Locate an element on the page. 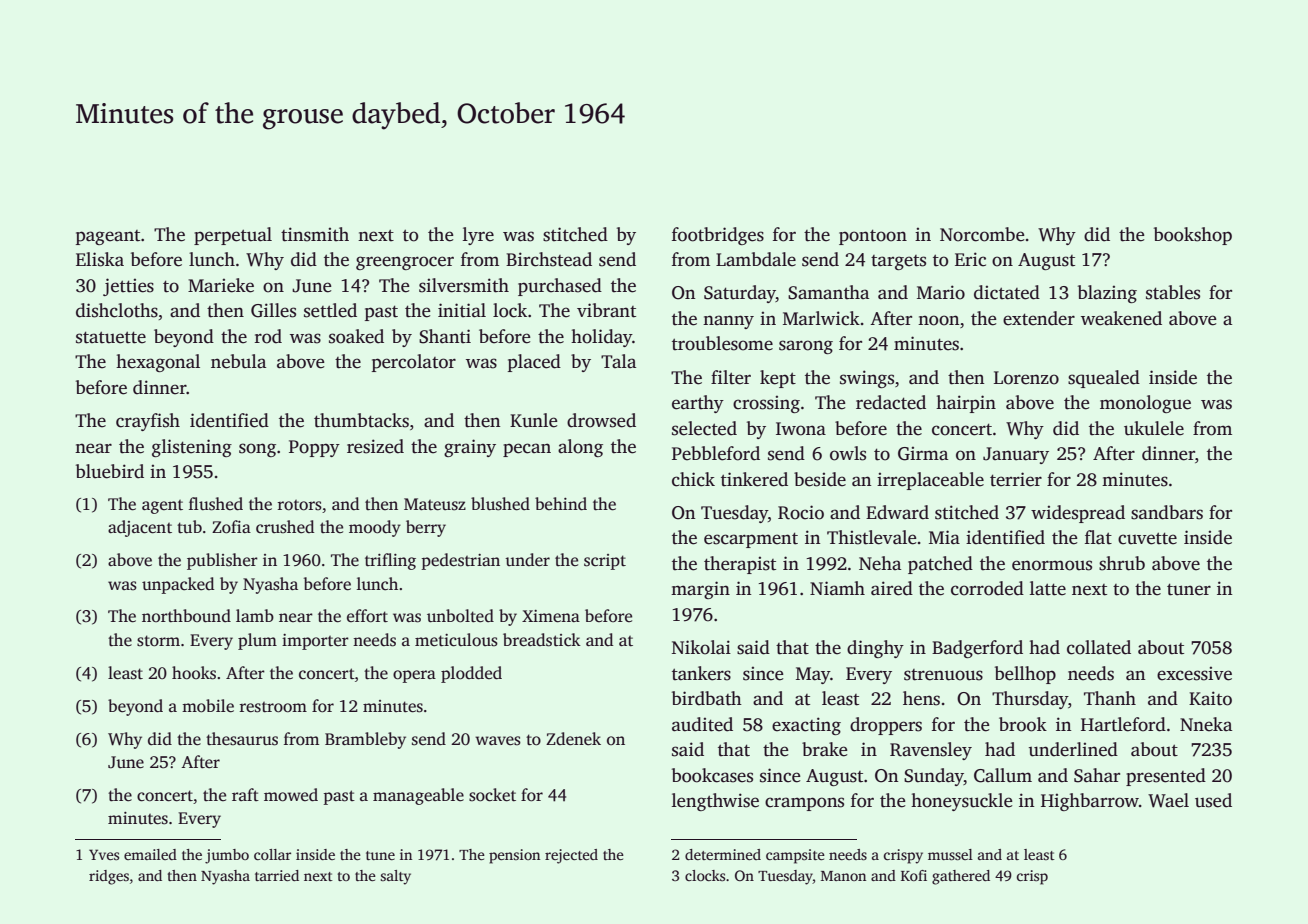 This image has height=924, width=1308. Marieke is located at coordinates (221, 285).
